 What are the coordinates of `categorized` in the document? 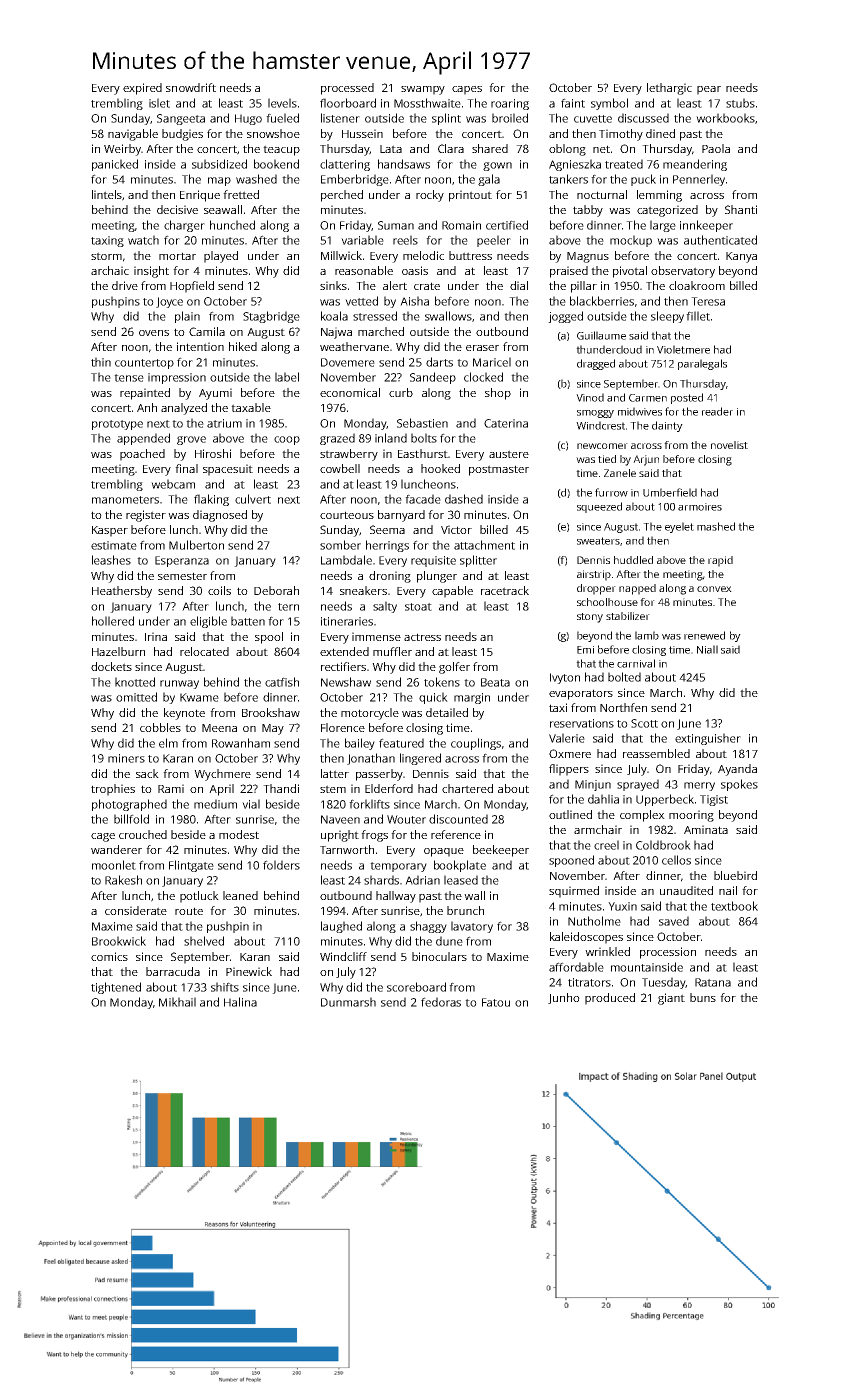 It's located at (667, 211).
